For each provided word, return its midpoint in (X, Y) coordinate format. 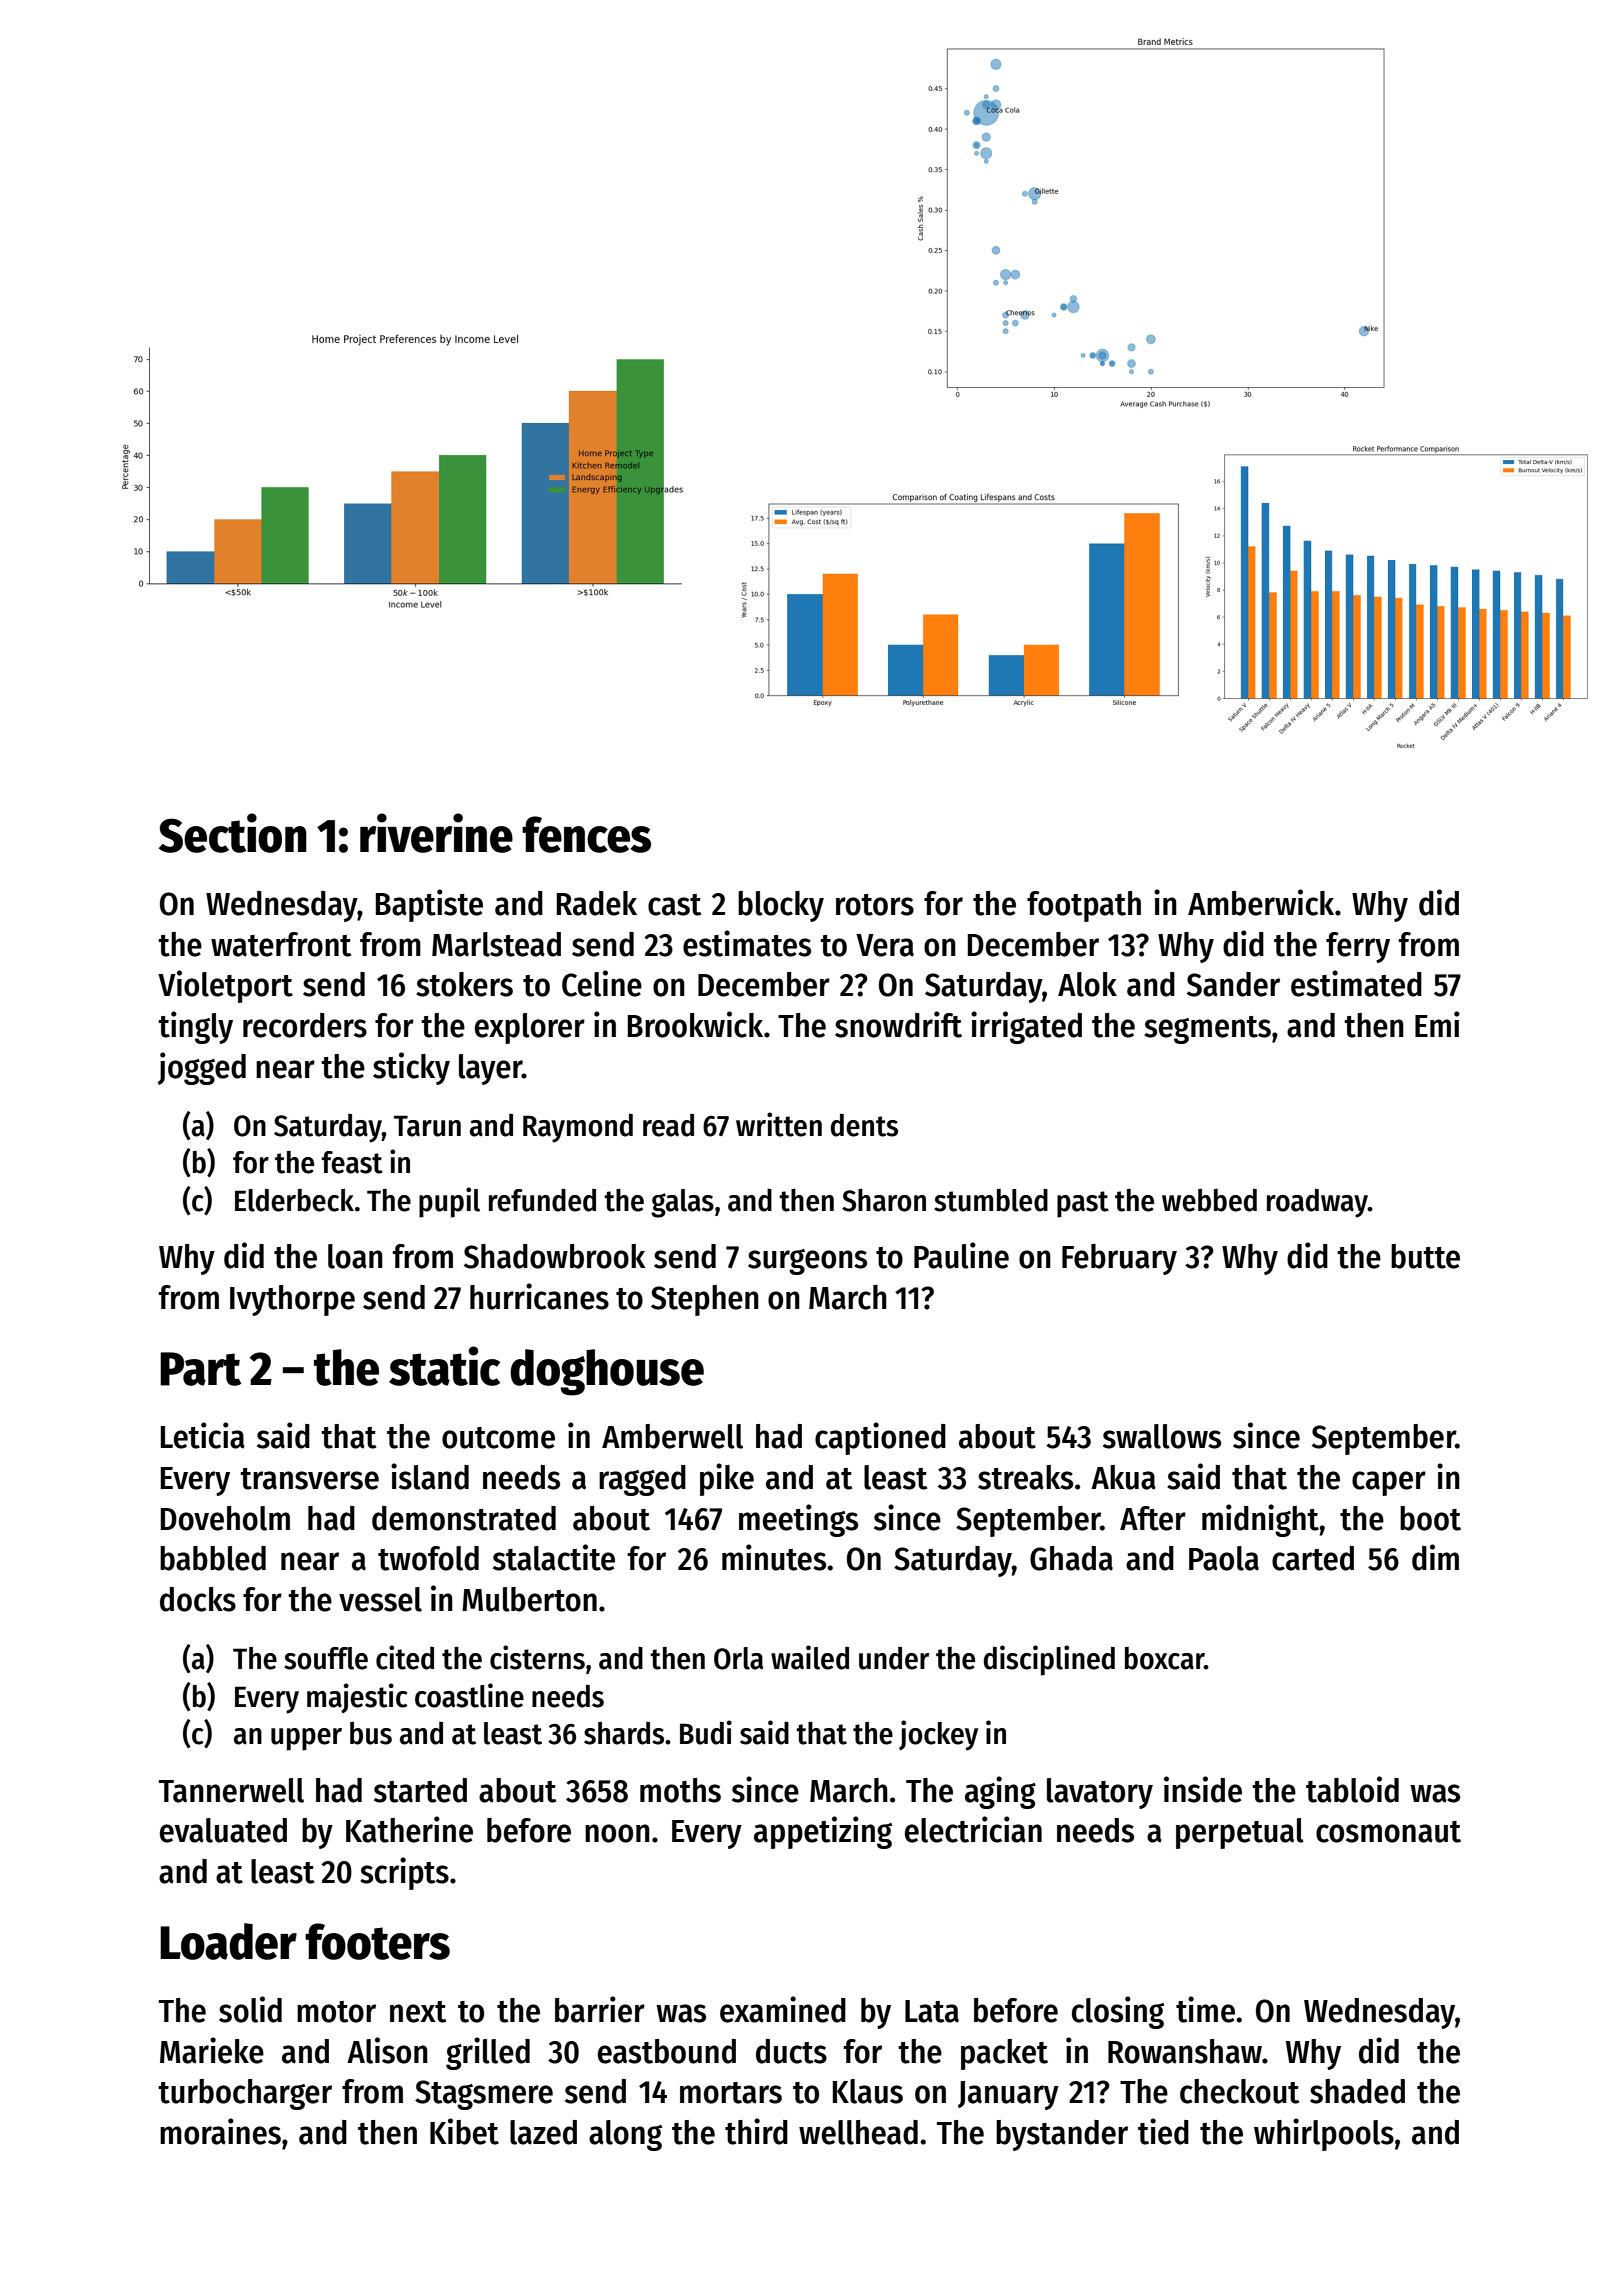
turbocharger (245, 2094)
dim (1435, 1557)
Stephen (705, 1300)
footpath (1084, 906)
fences (586, 834)
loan (355, 1256)
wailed (810, 1657)
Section (233, 833)
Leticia (203, 1435)
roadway (1317, 1203)
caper (1389, 1483)
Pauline (961, 1255)
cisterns (537, 1657)
